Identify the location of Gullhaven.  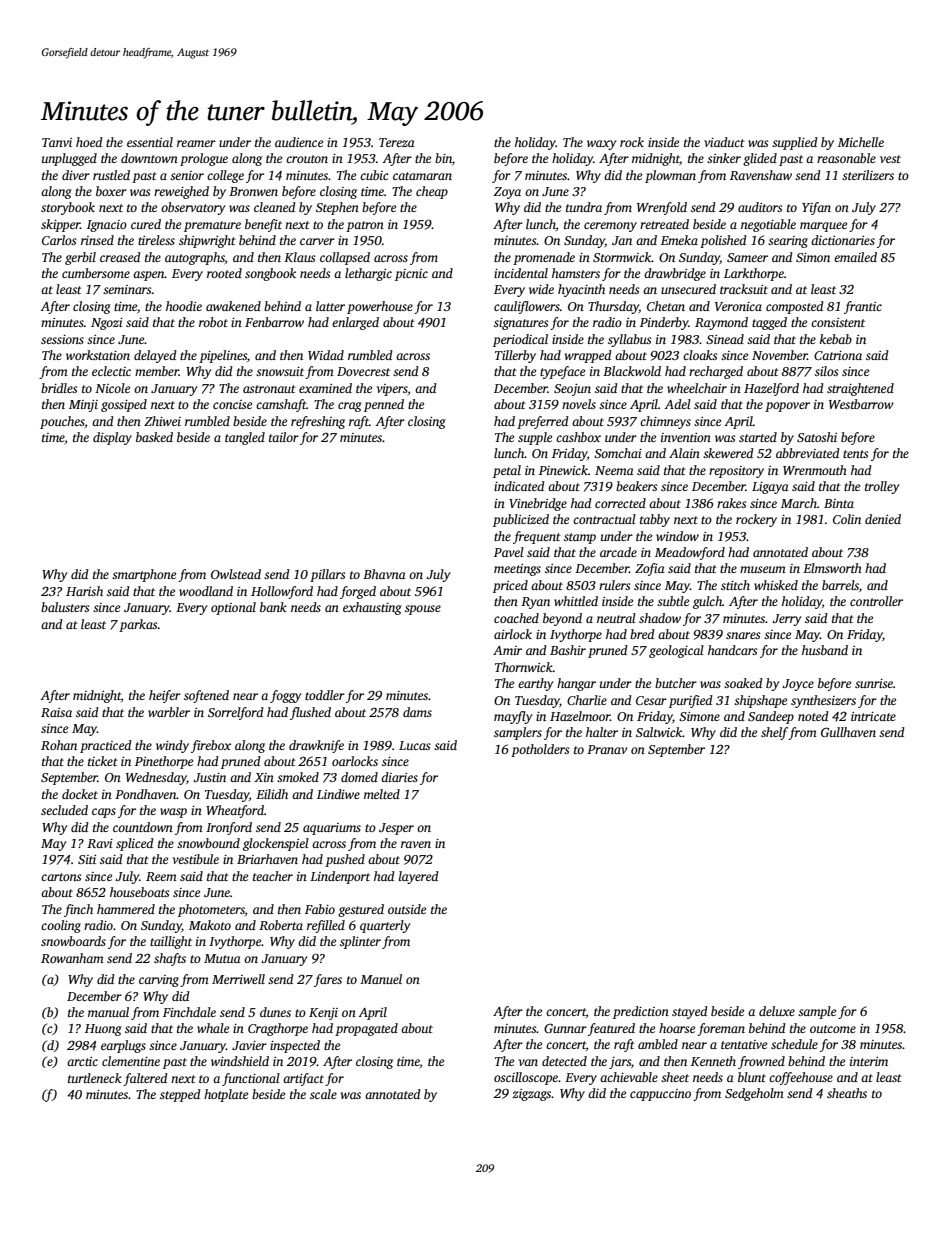
(848, 732).
